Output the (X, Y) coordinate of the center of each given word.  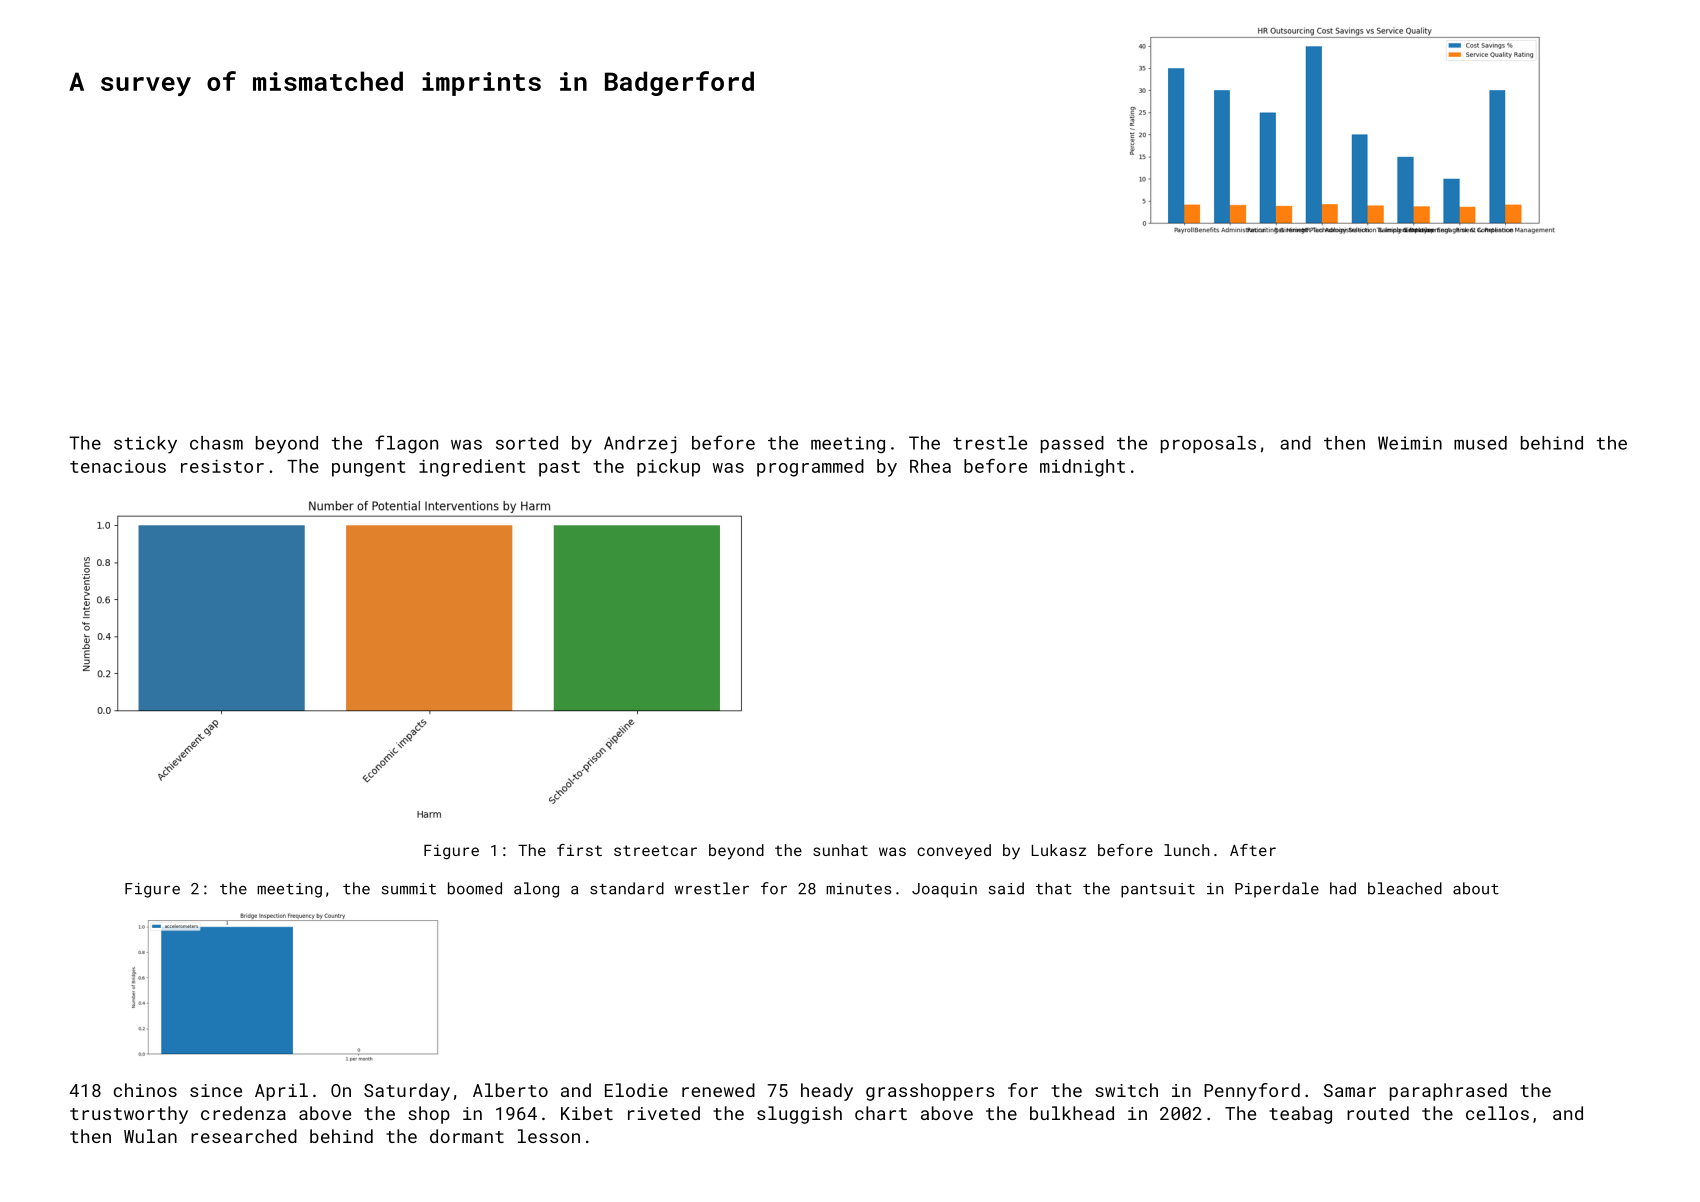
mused (1480, 443)
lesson (549, 1136)
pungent (368, 469)
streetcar (655, 850)
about (1476, 888)
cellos (1497, 1113)
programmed (810, 468)
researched (244, 1136)
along (536, 890)
